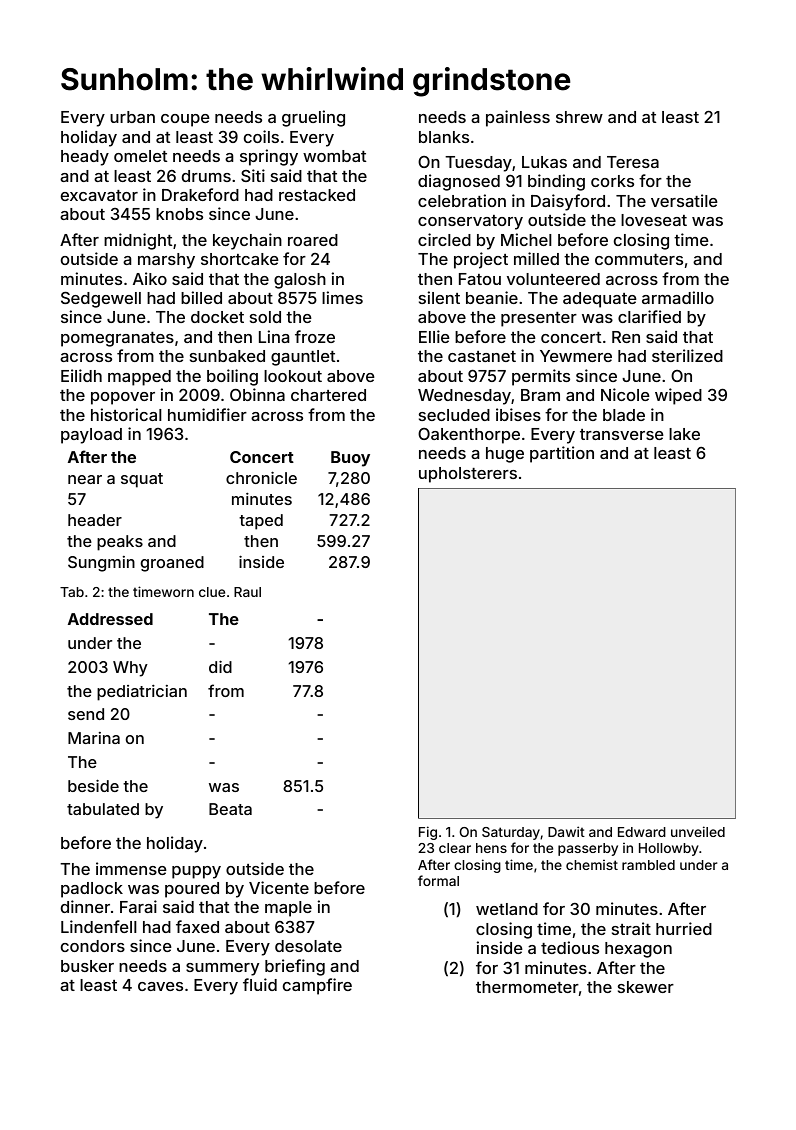 This page has width=796, height=1130. Describe the element at coordinates (93, 946) in the page. I see `condors` at that location.
